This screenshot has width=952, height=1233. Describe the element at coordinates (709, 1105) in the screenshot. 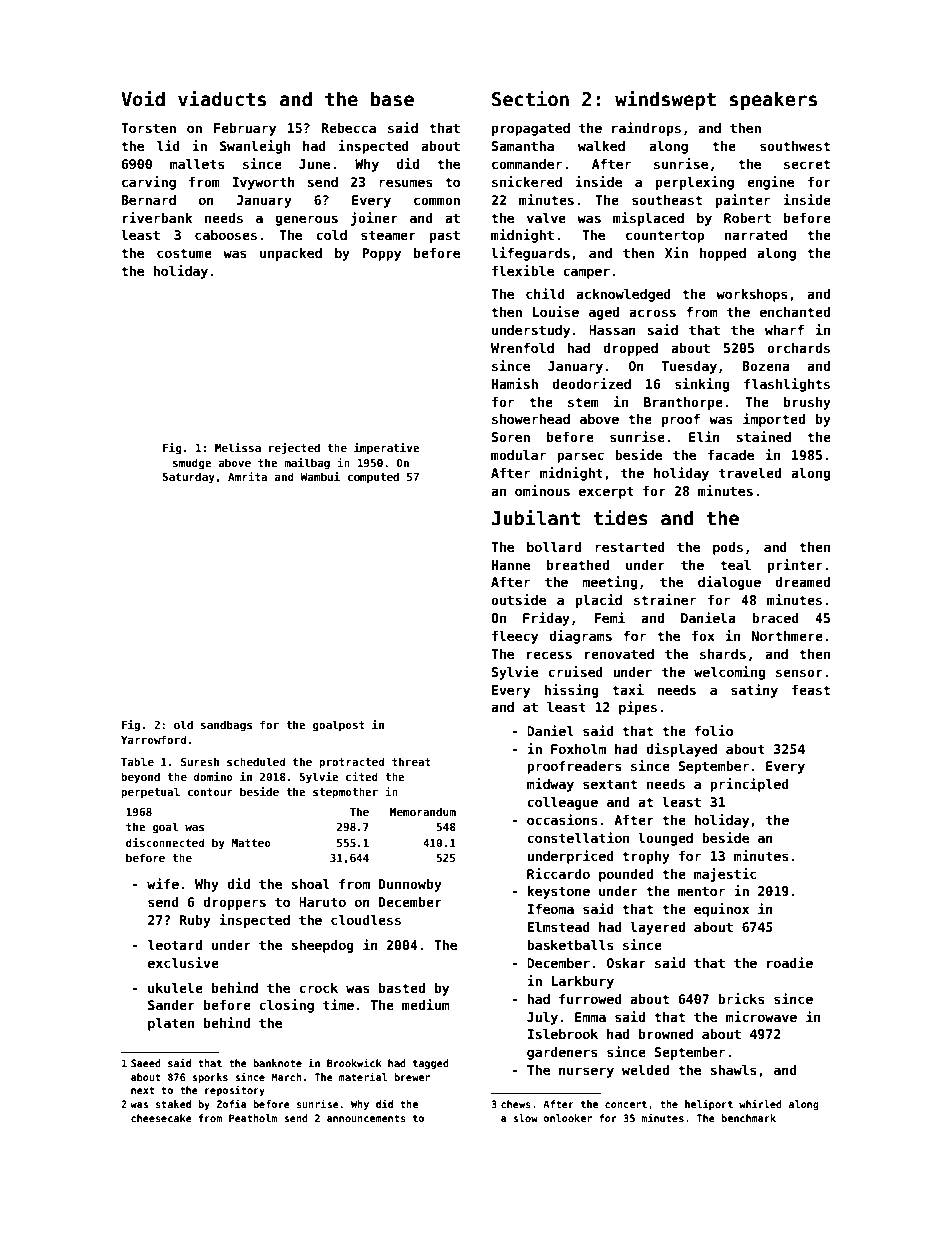

I see `heliport` at that location.
